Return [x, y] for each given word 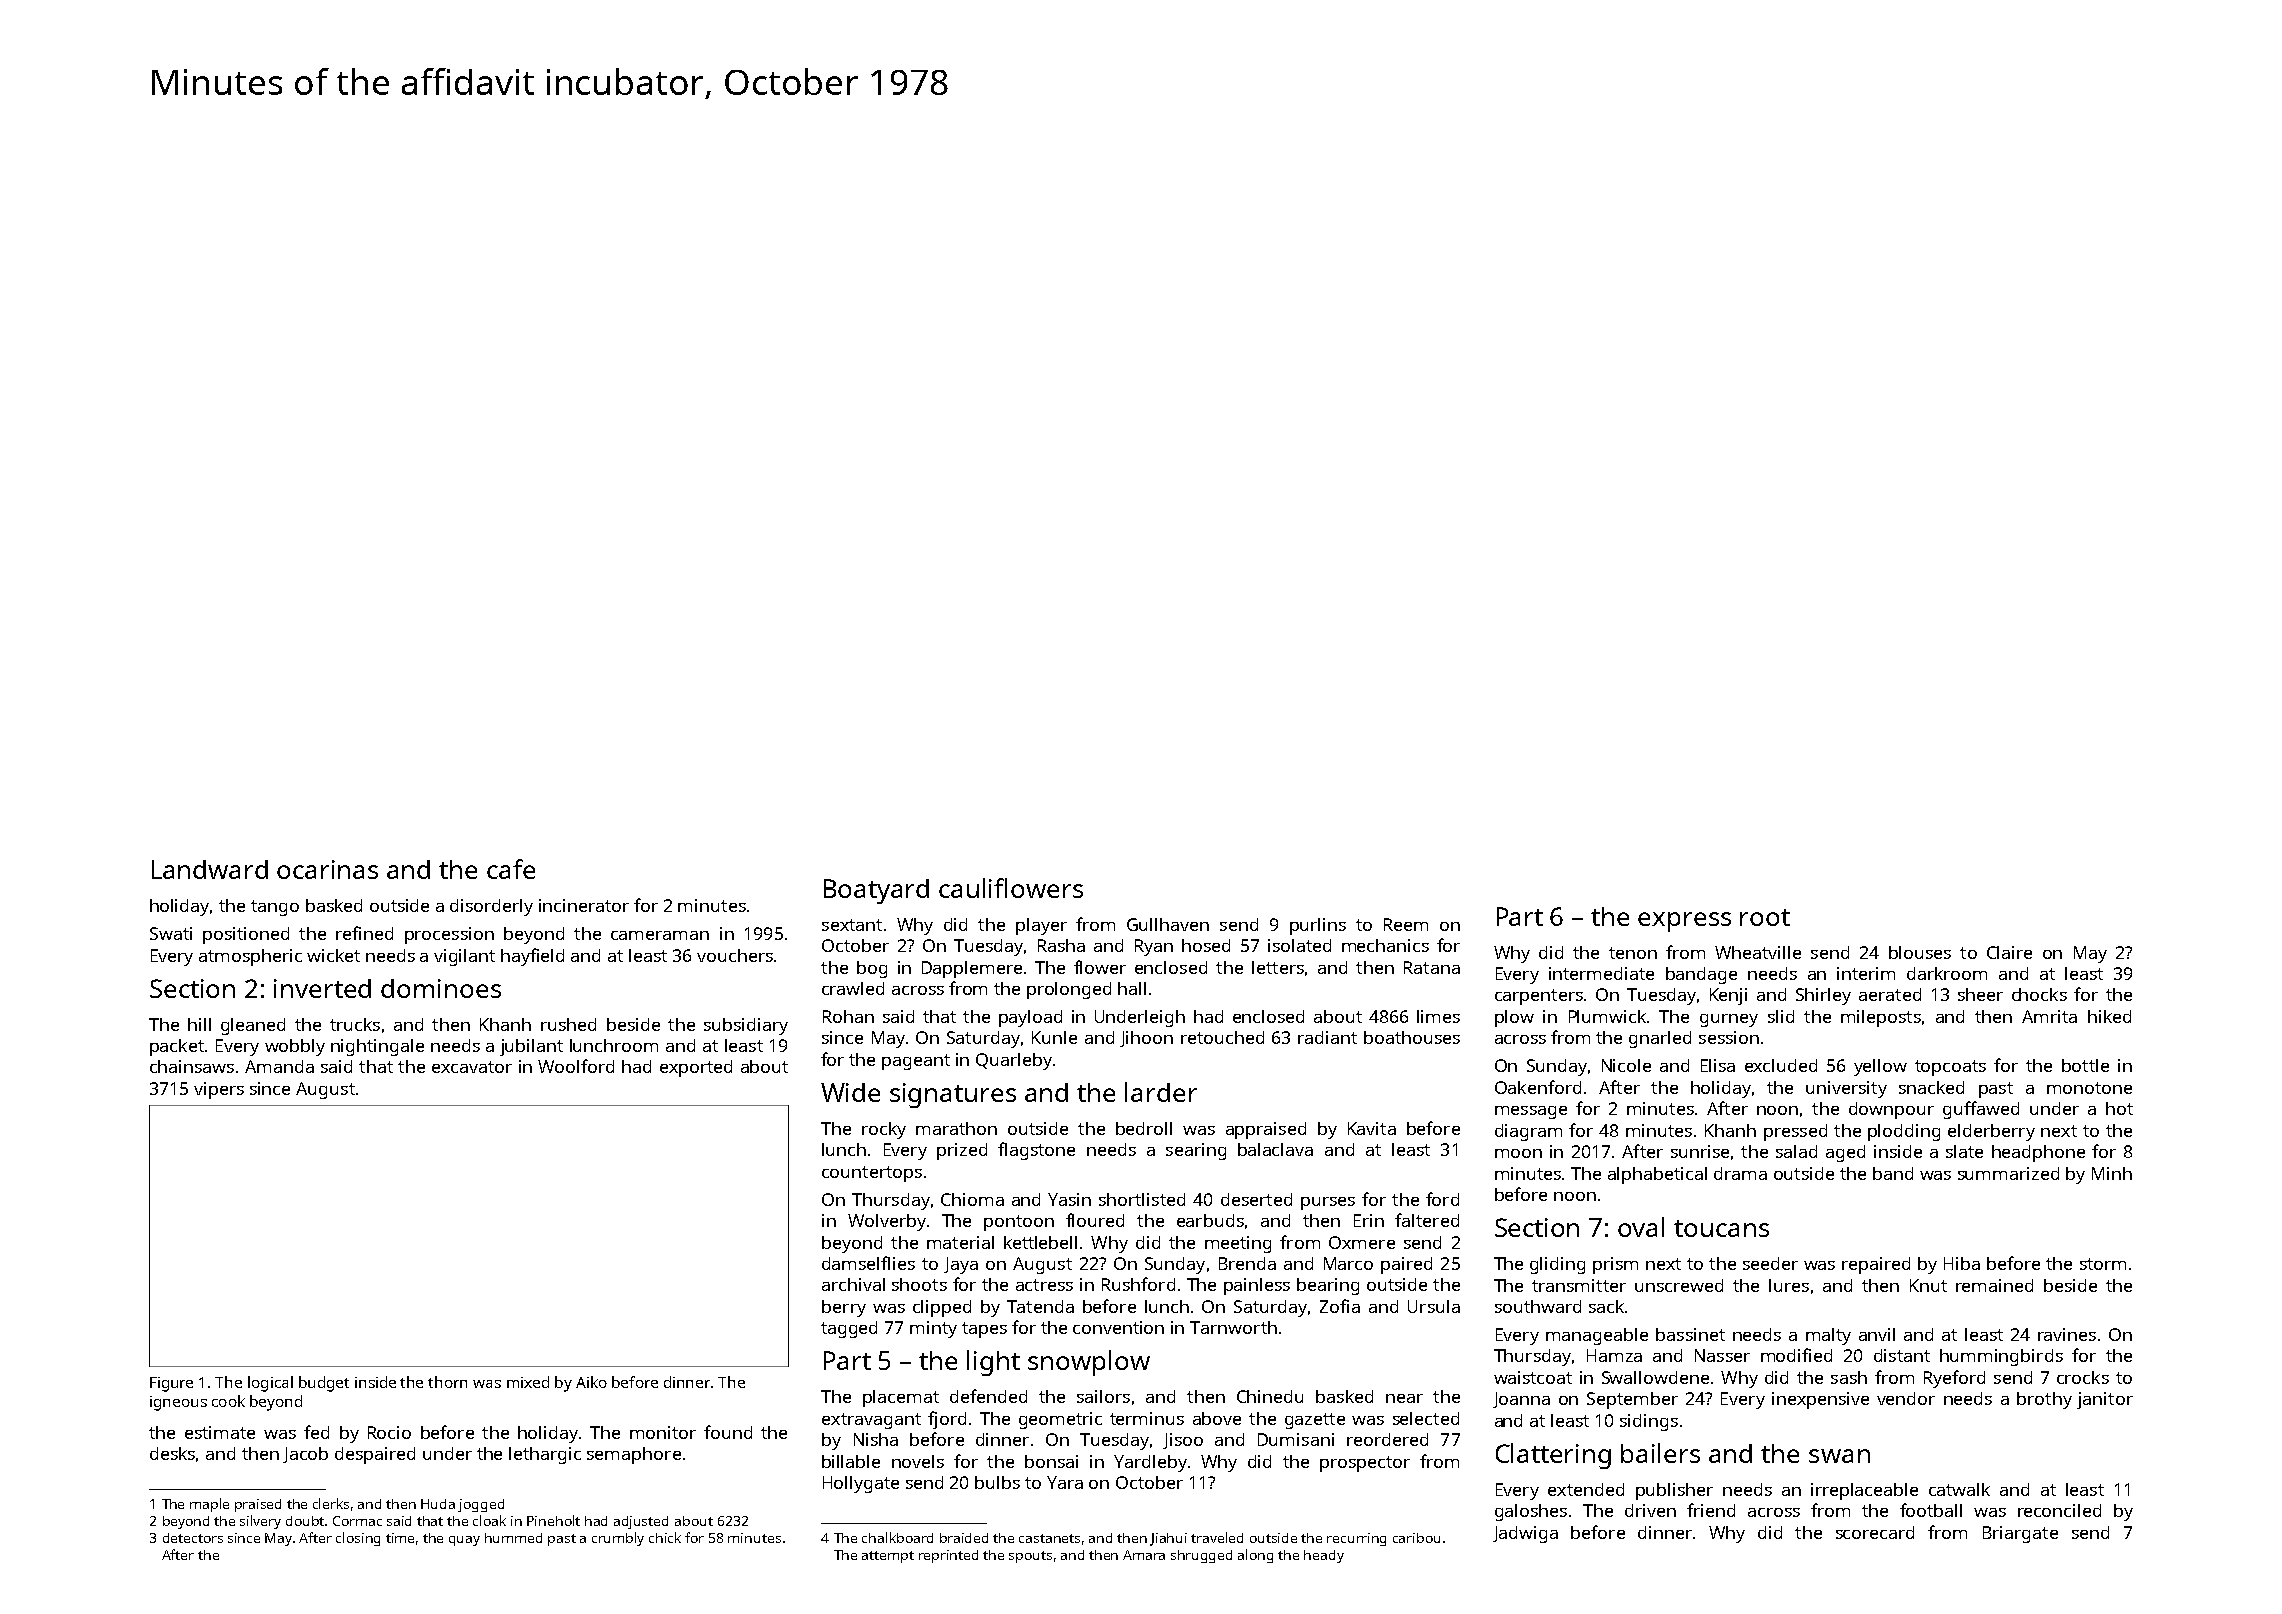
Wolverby [887, 1222]
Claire [2009, 952]
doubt [306, 1521]
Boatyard [876, 891]
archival [853, 1284]
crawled [853, 988]
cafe [511, 869]
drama [1740, 1173]
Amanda [279, 1066]
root [1765, 917]
